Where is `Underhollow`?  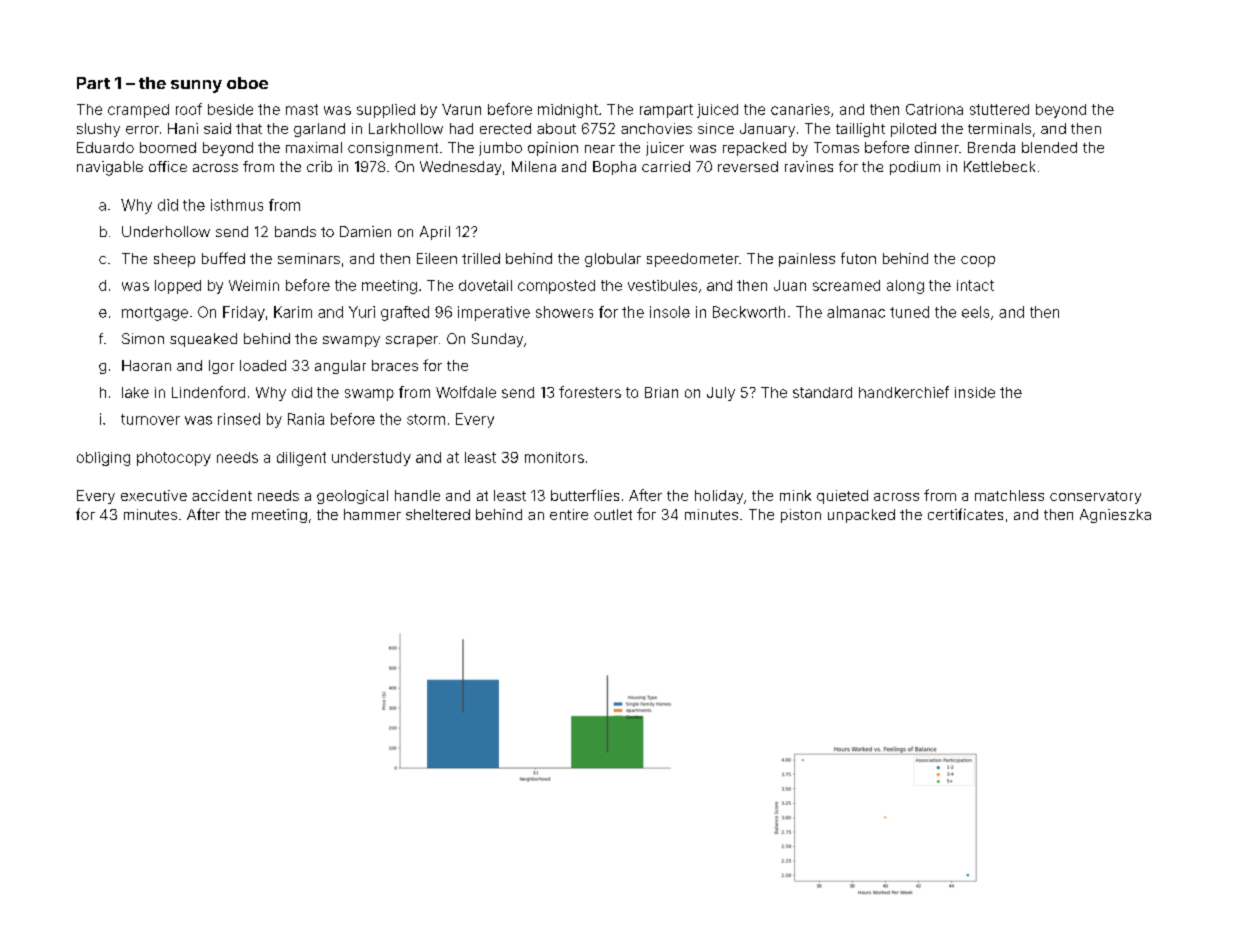
Underhollow is located at coordinates (166, 231).
